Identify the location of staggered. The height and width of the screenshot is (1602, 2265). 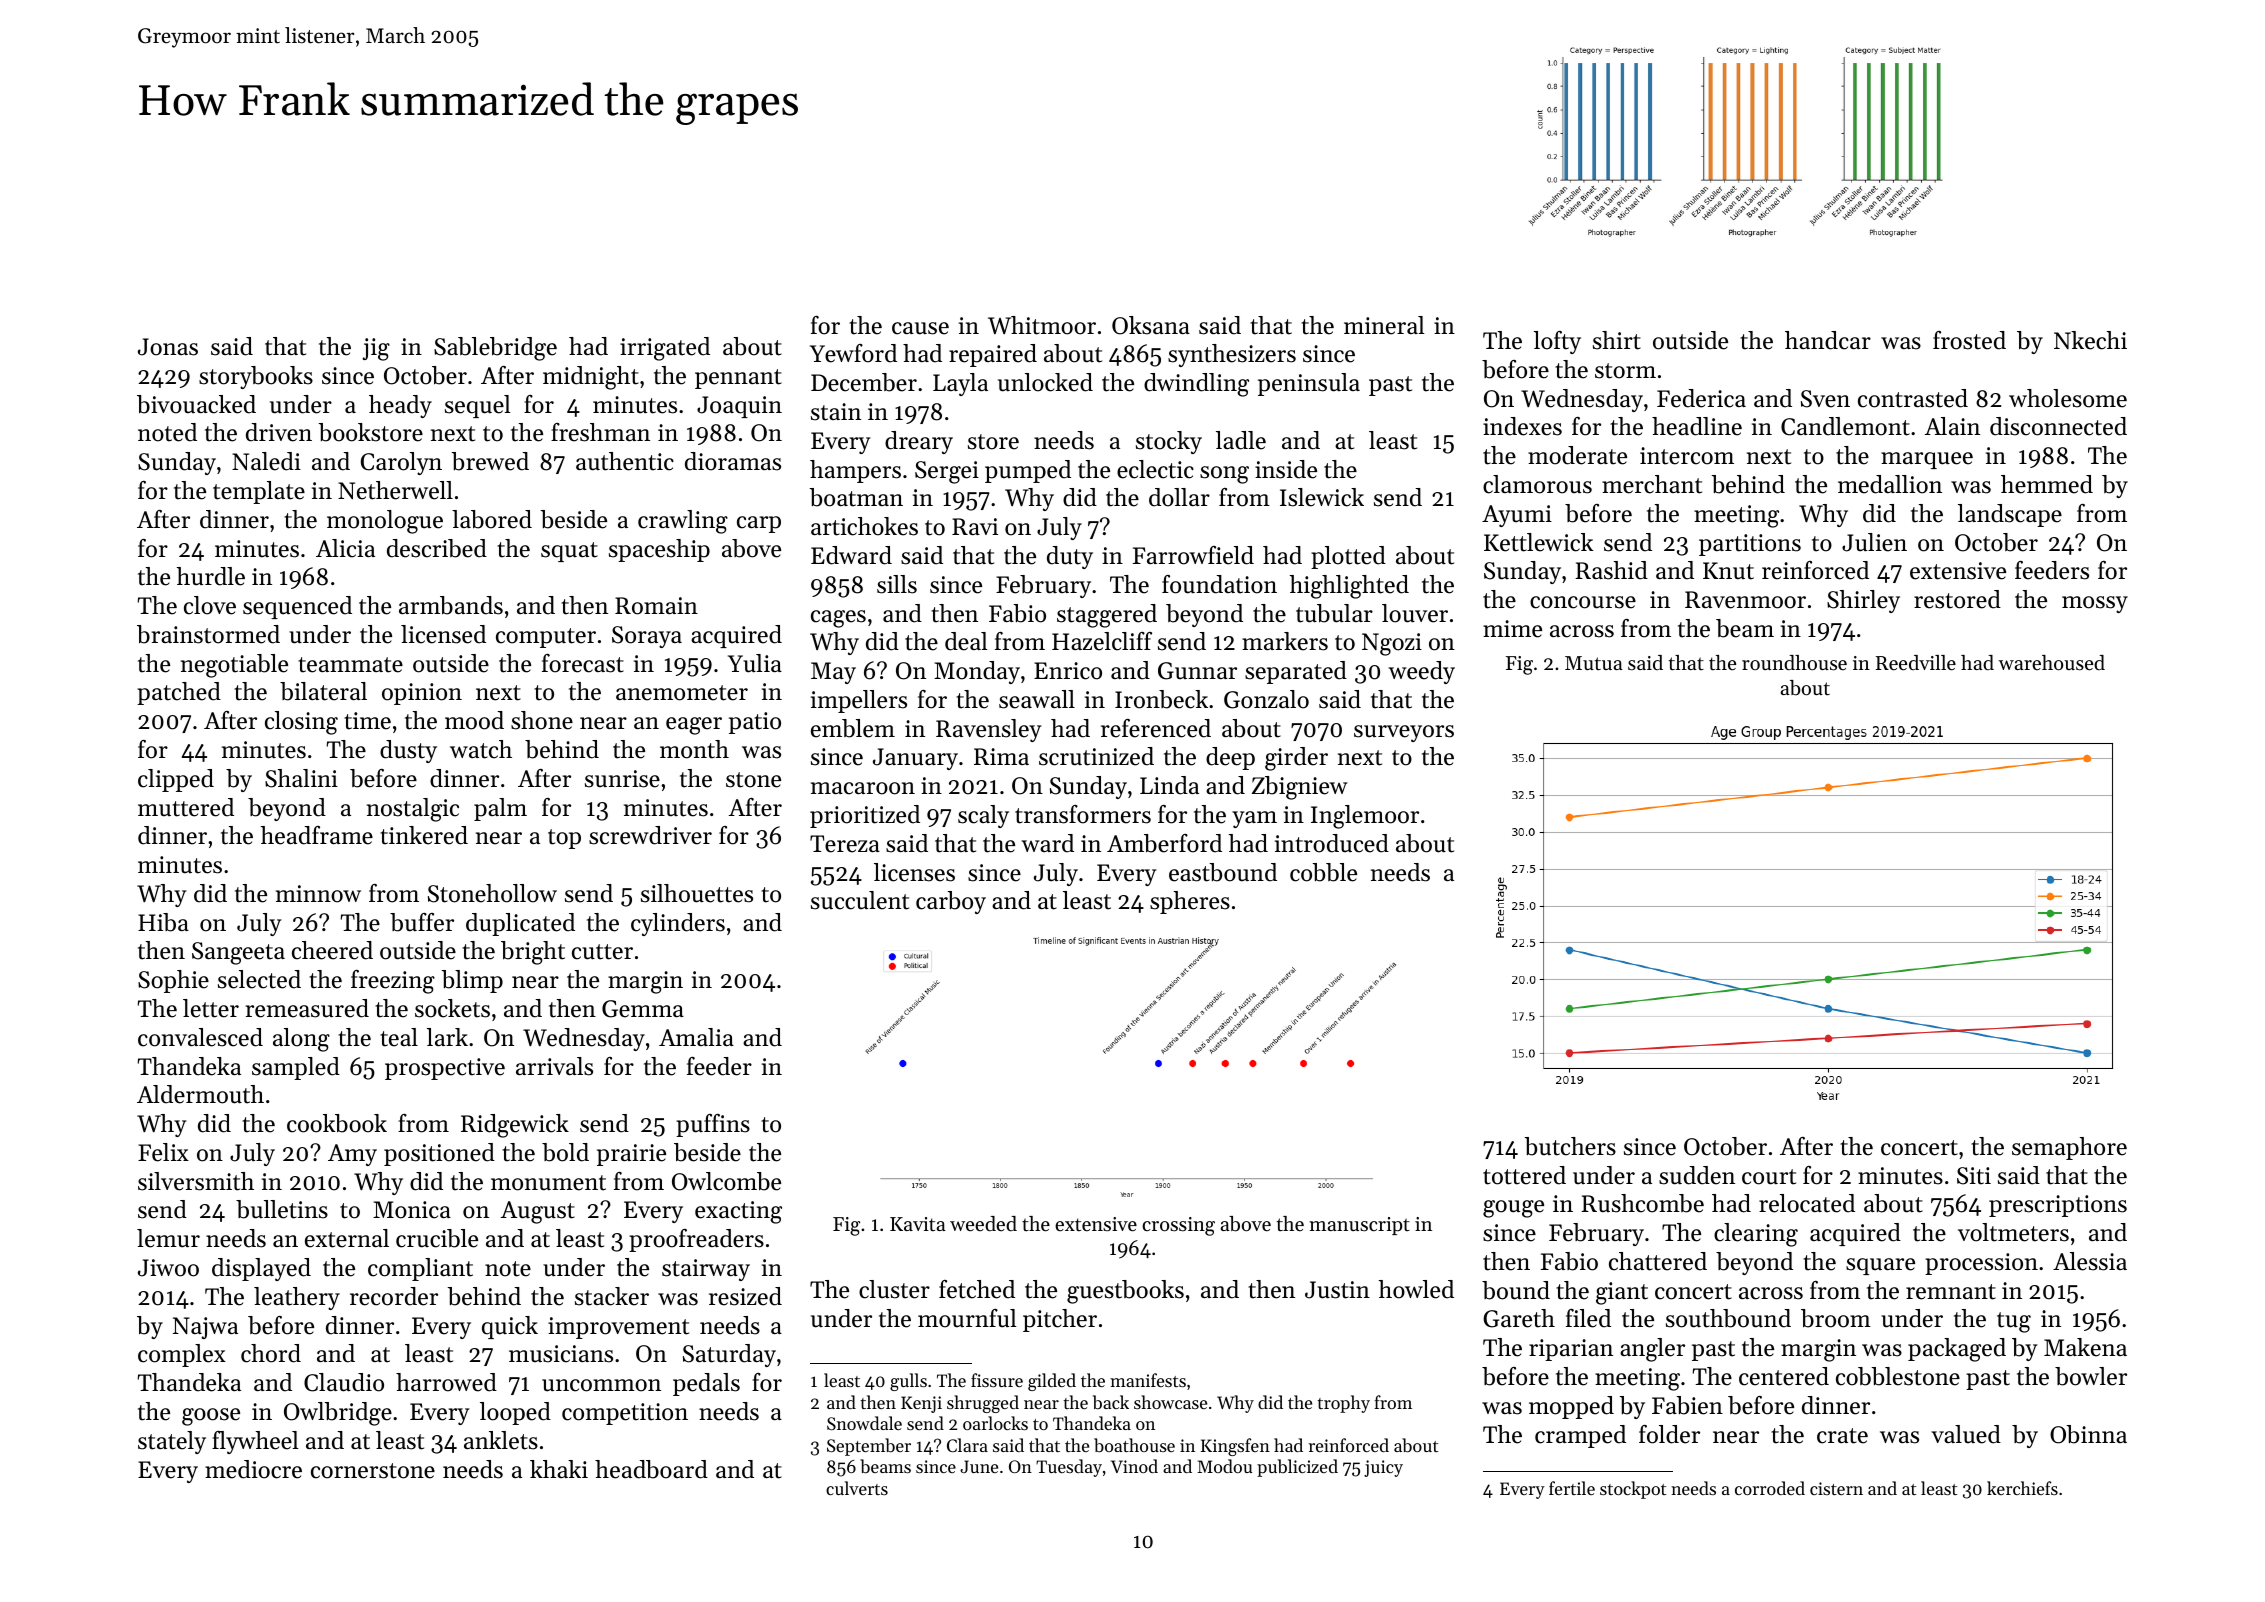
(1107, 616).
